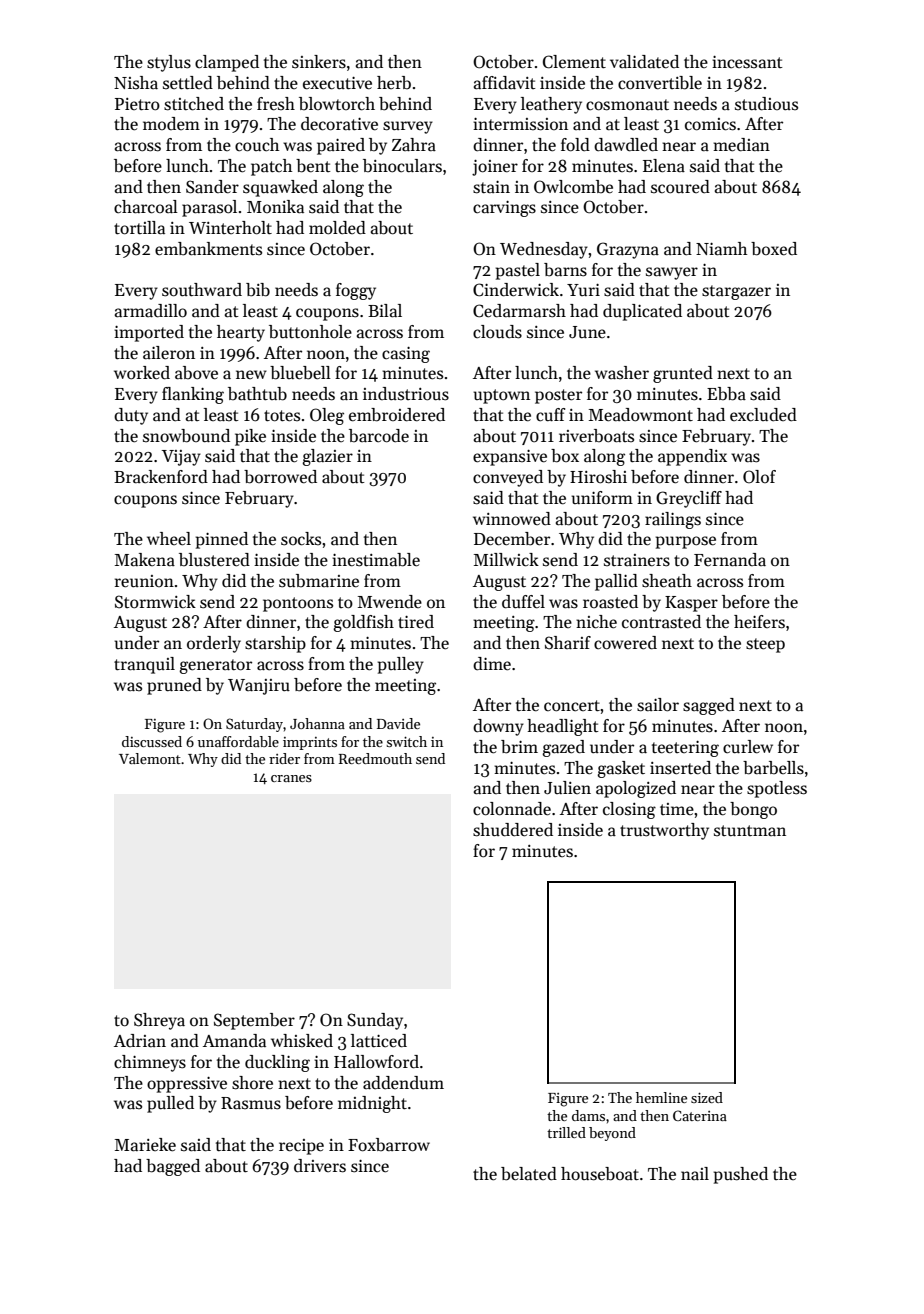 The width and height of the screenshot is (924, 1314). What do you see at coordinates (505, 83) in the screenshot?
I see `affidavit` at bounding box center [505, 83].
